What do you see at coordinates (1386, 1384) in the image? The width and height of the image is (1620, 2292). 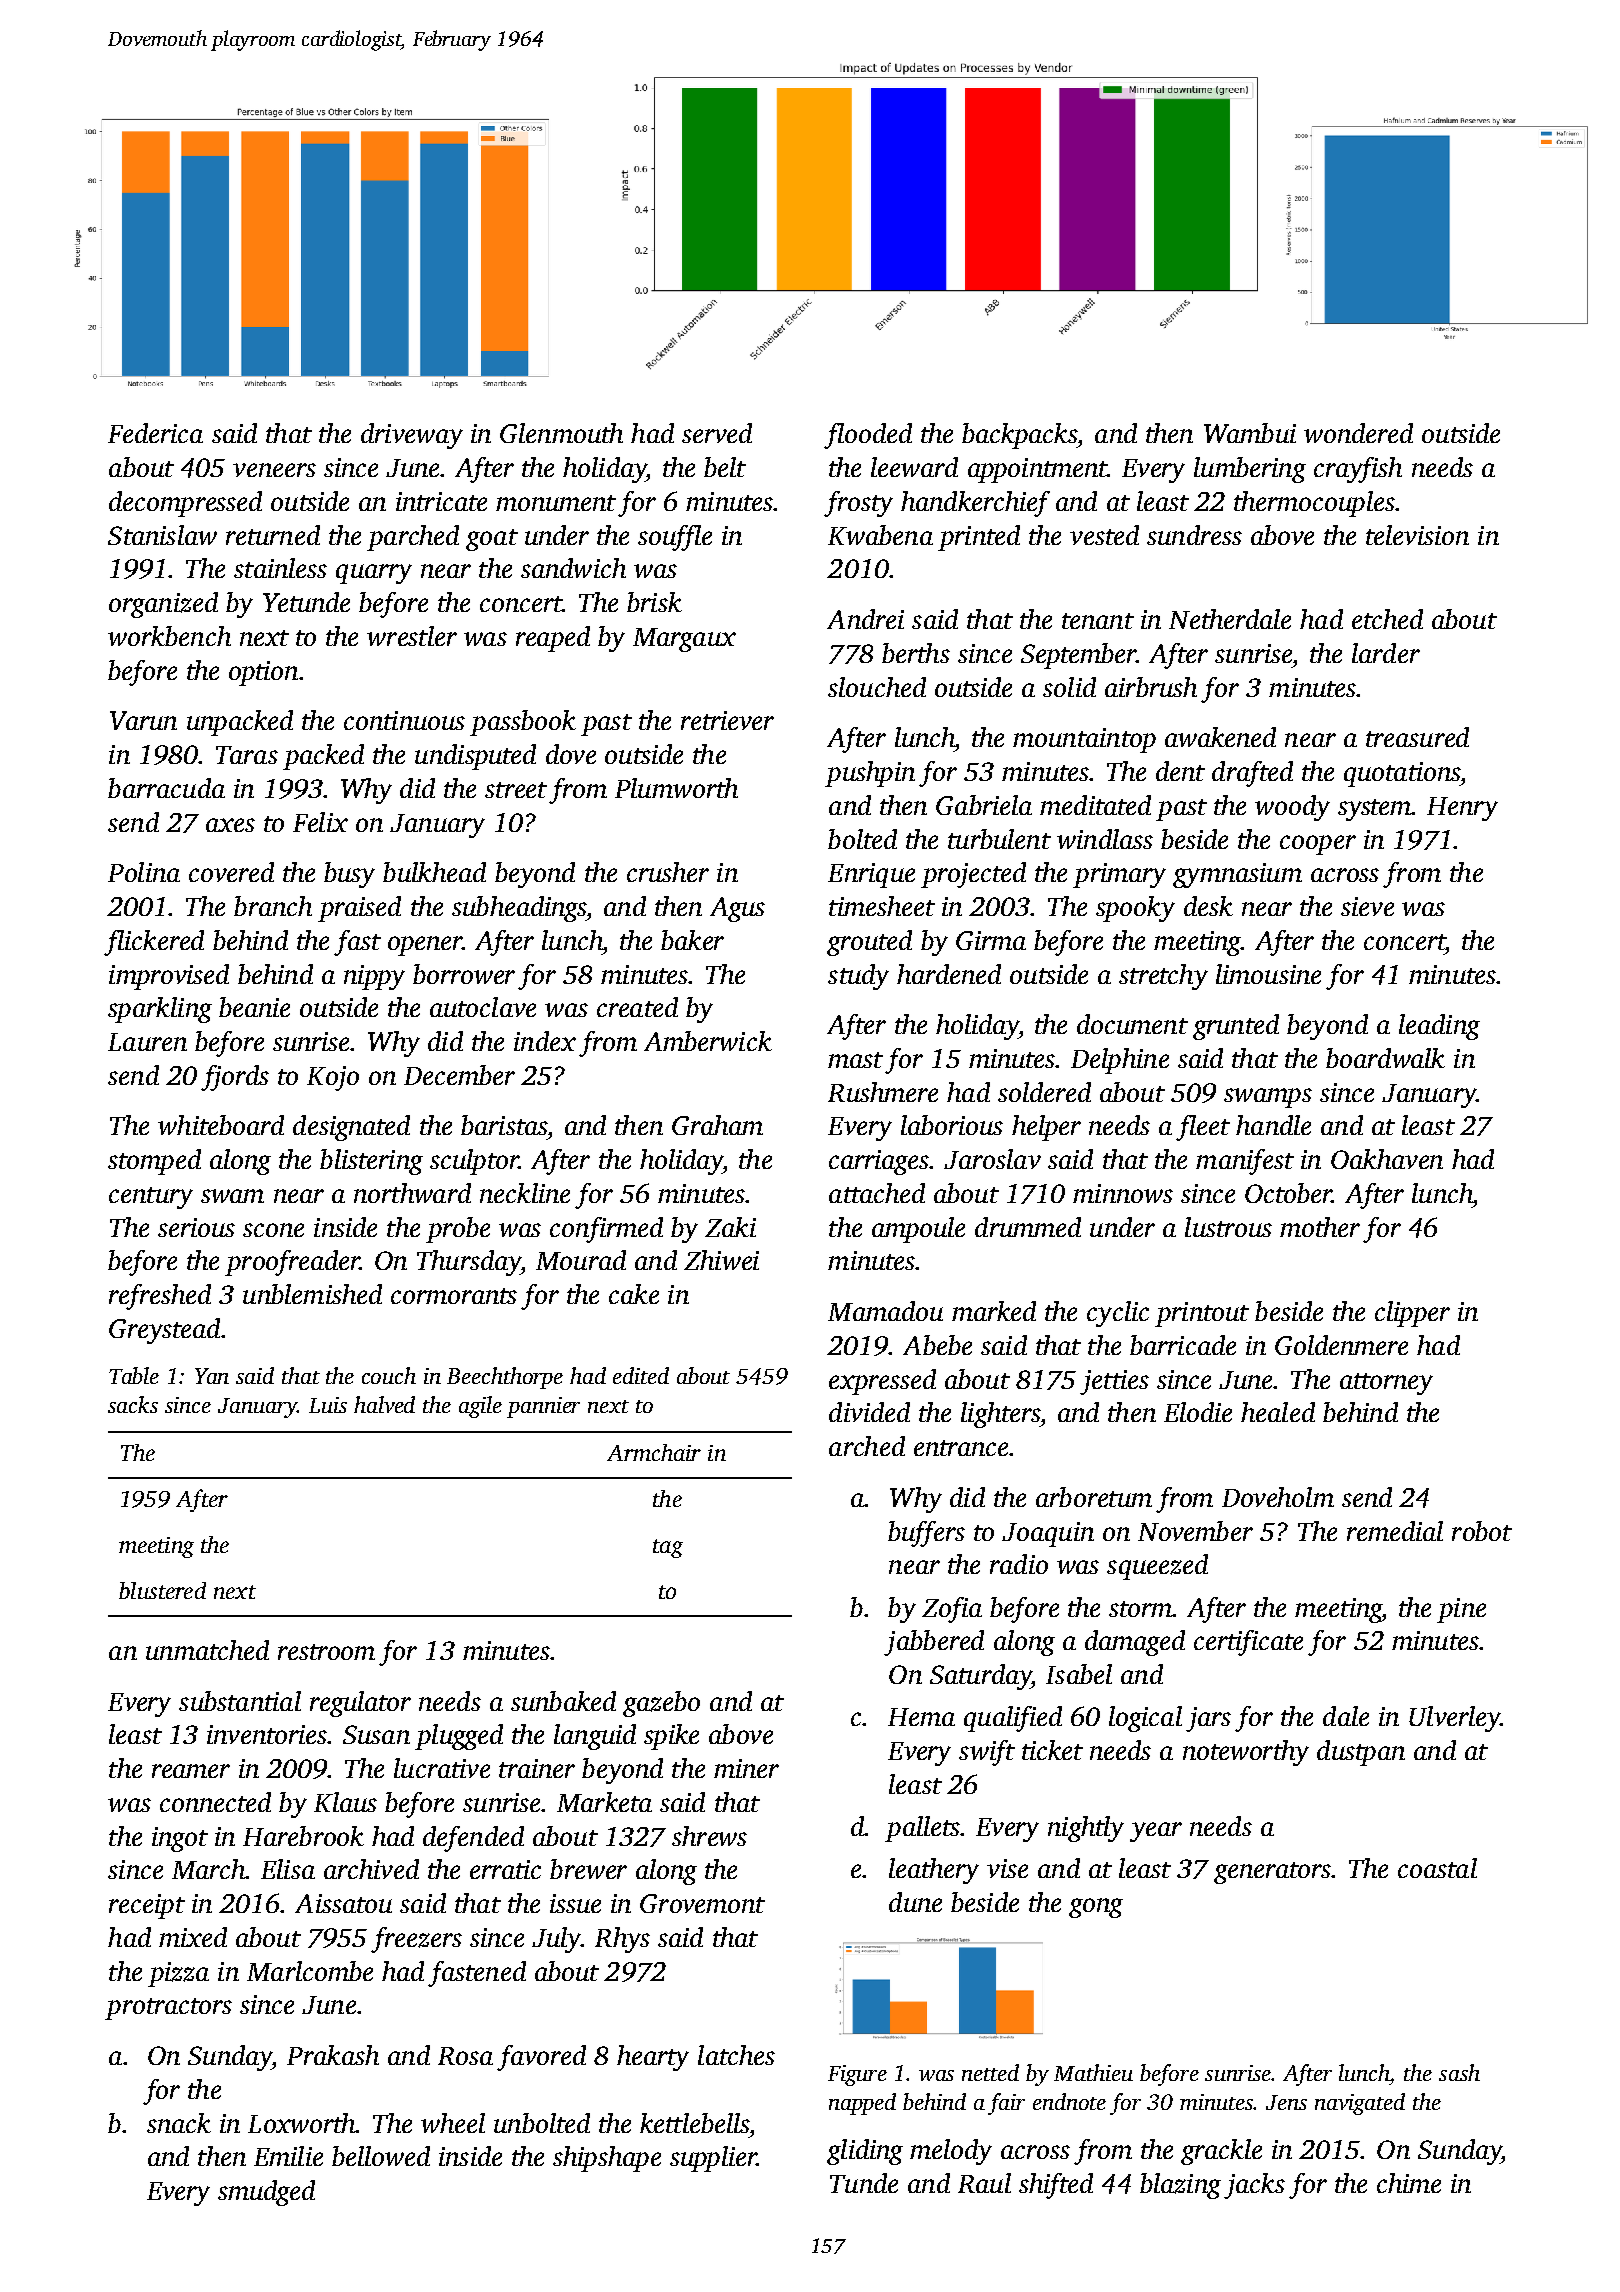 I see `attorney` at bounding box center [1386, 1384].
